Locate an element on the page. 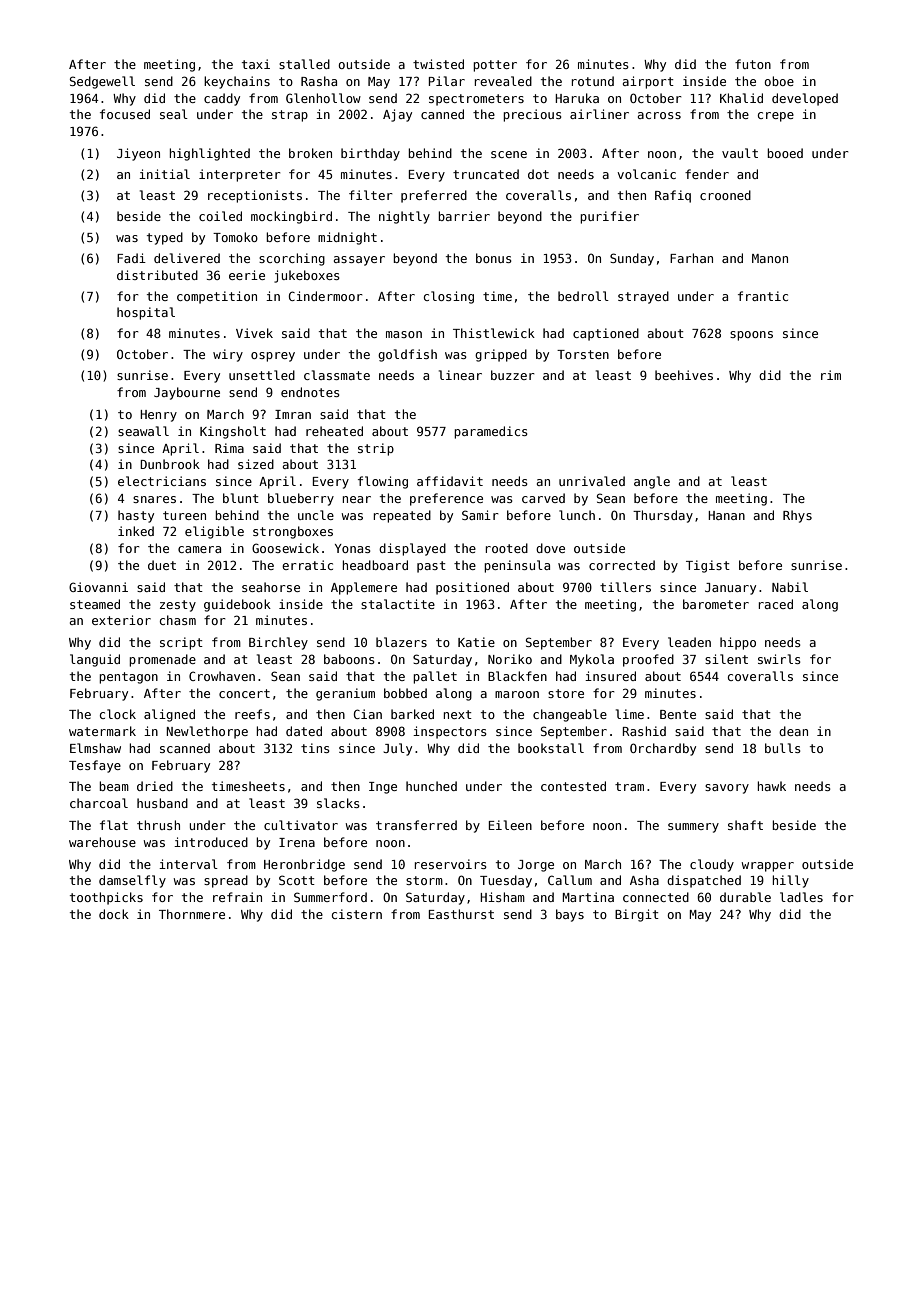 The width and height of the page is (924, 1308). Newlethorpe is located at coordinates (207, 732).
